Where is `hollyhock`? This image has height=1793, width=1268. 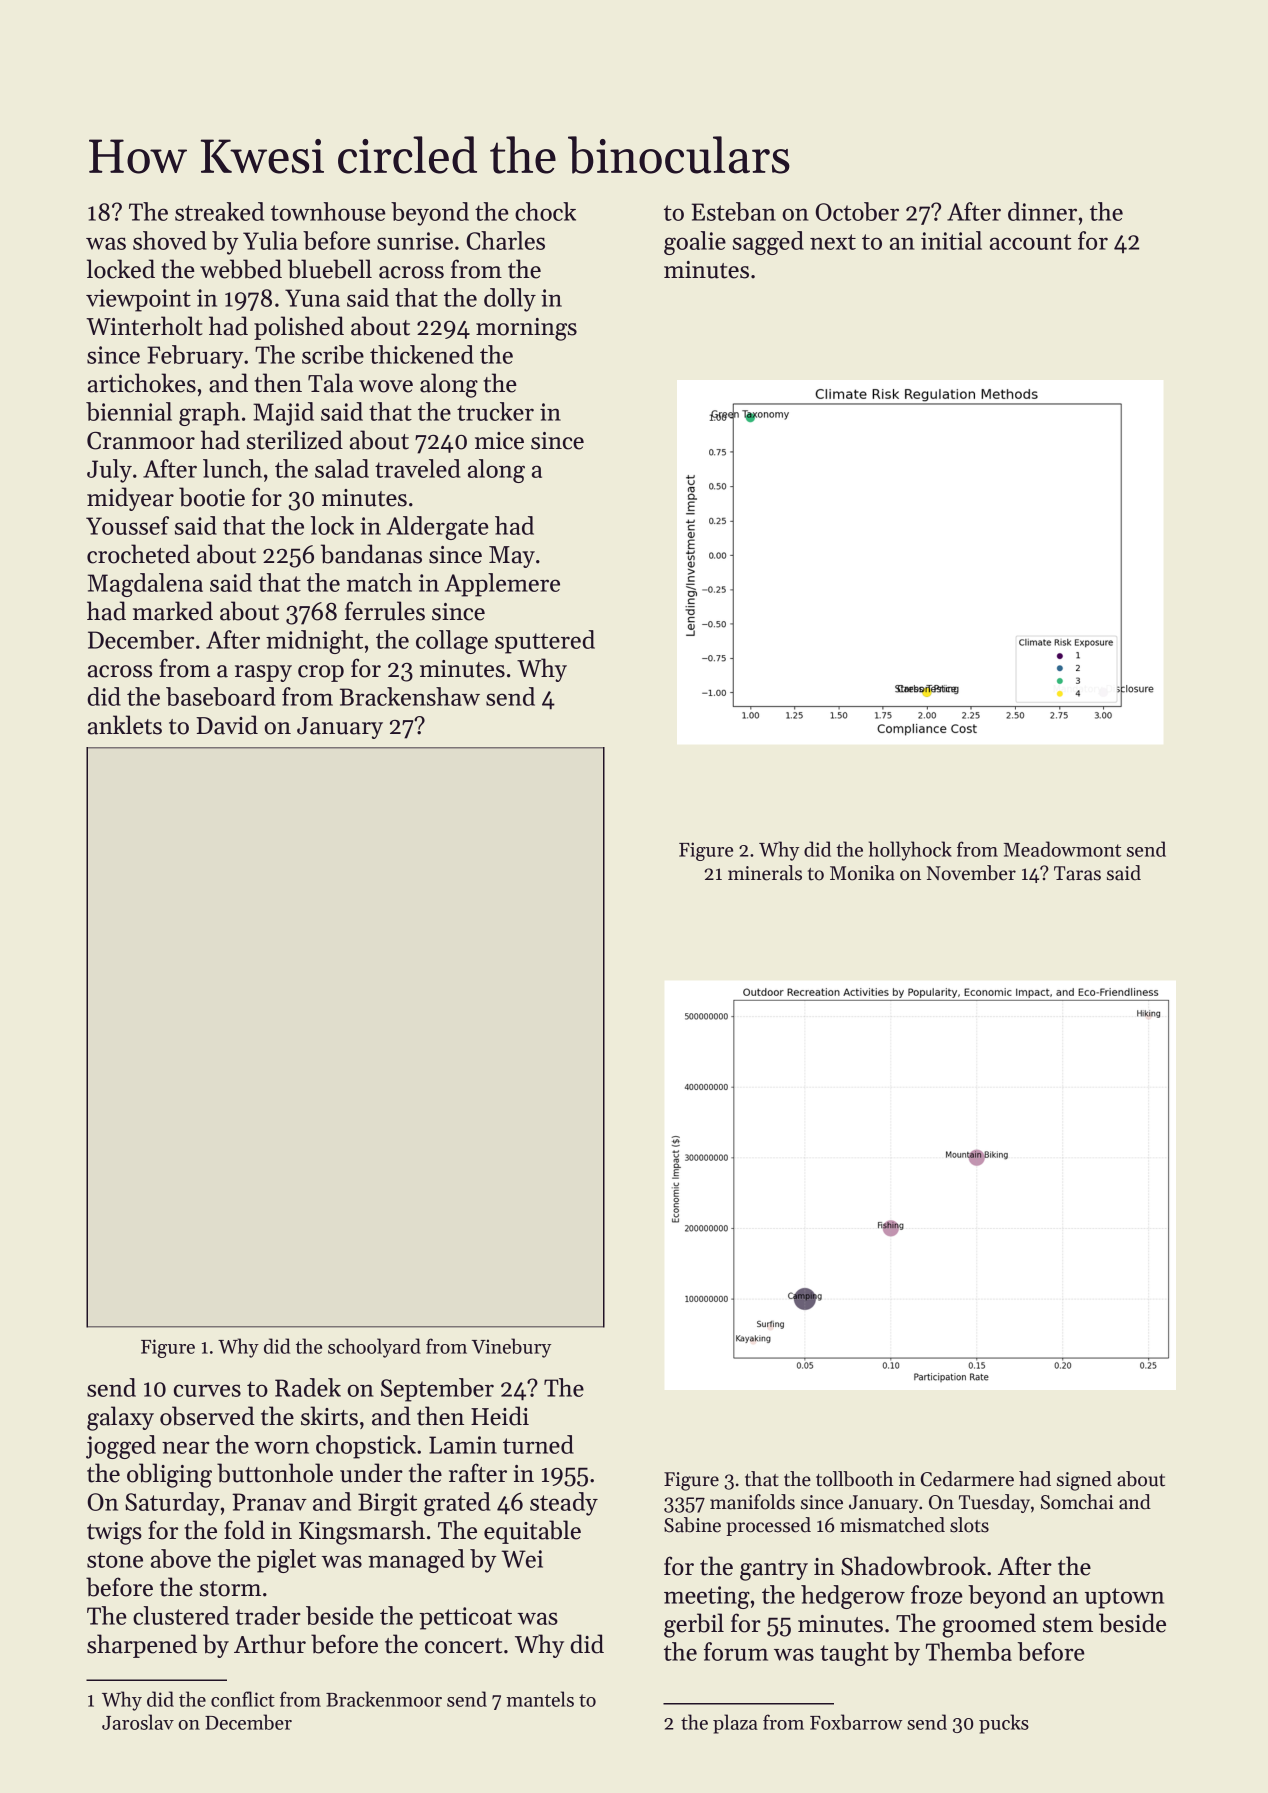 hollyhock is located at coordinates (910, 851).
